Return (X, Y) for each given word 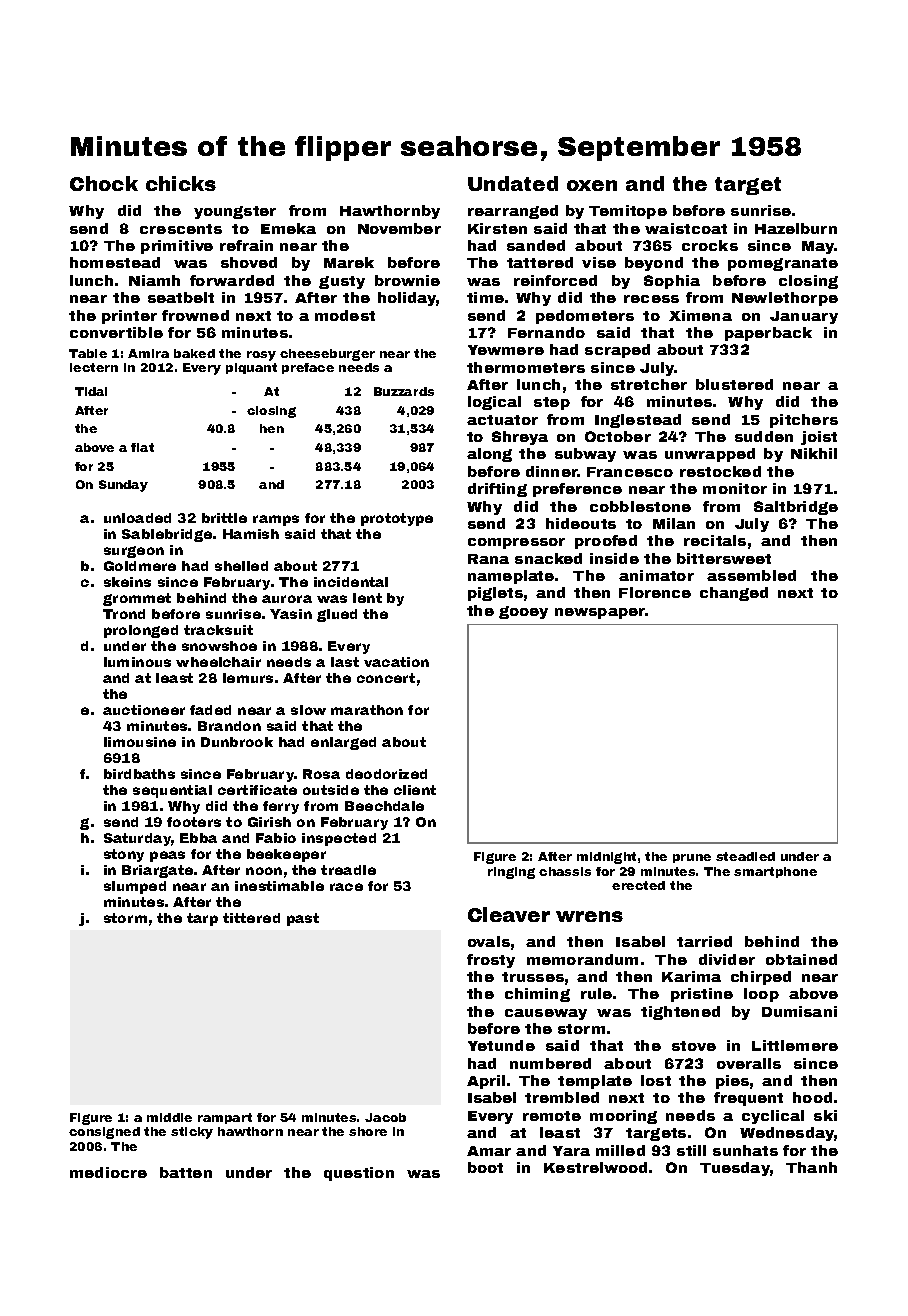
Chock (104, 183)
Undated (513, 183)
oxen (592, 185)
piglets (495, 594)
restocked (720, 471)
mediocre (108, 1172)
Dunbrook (237, 742)
